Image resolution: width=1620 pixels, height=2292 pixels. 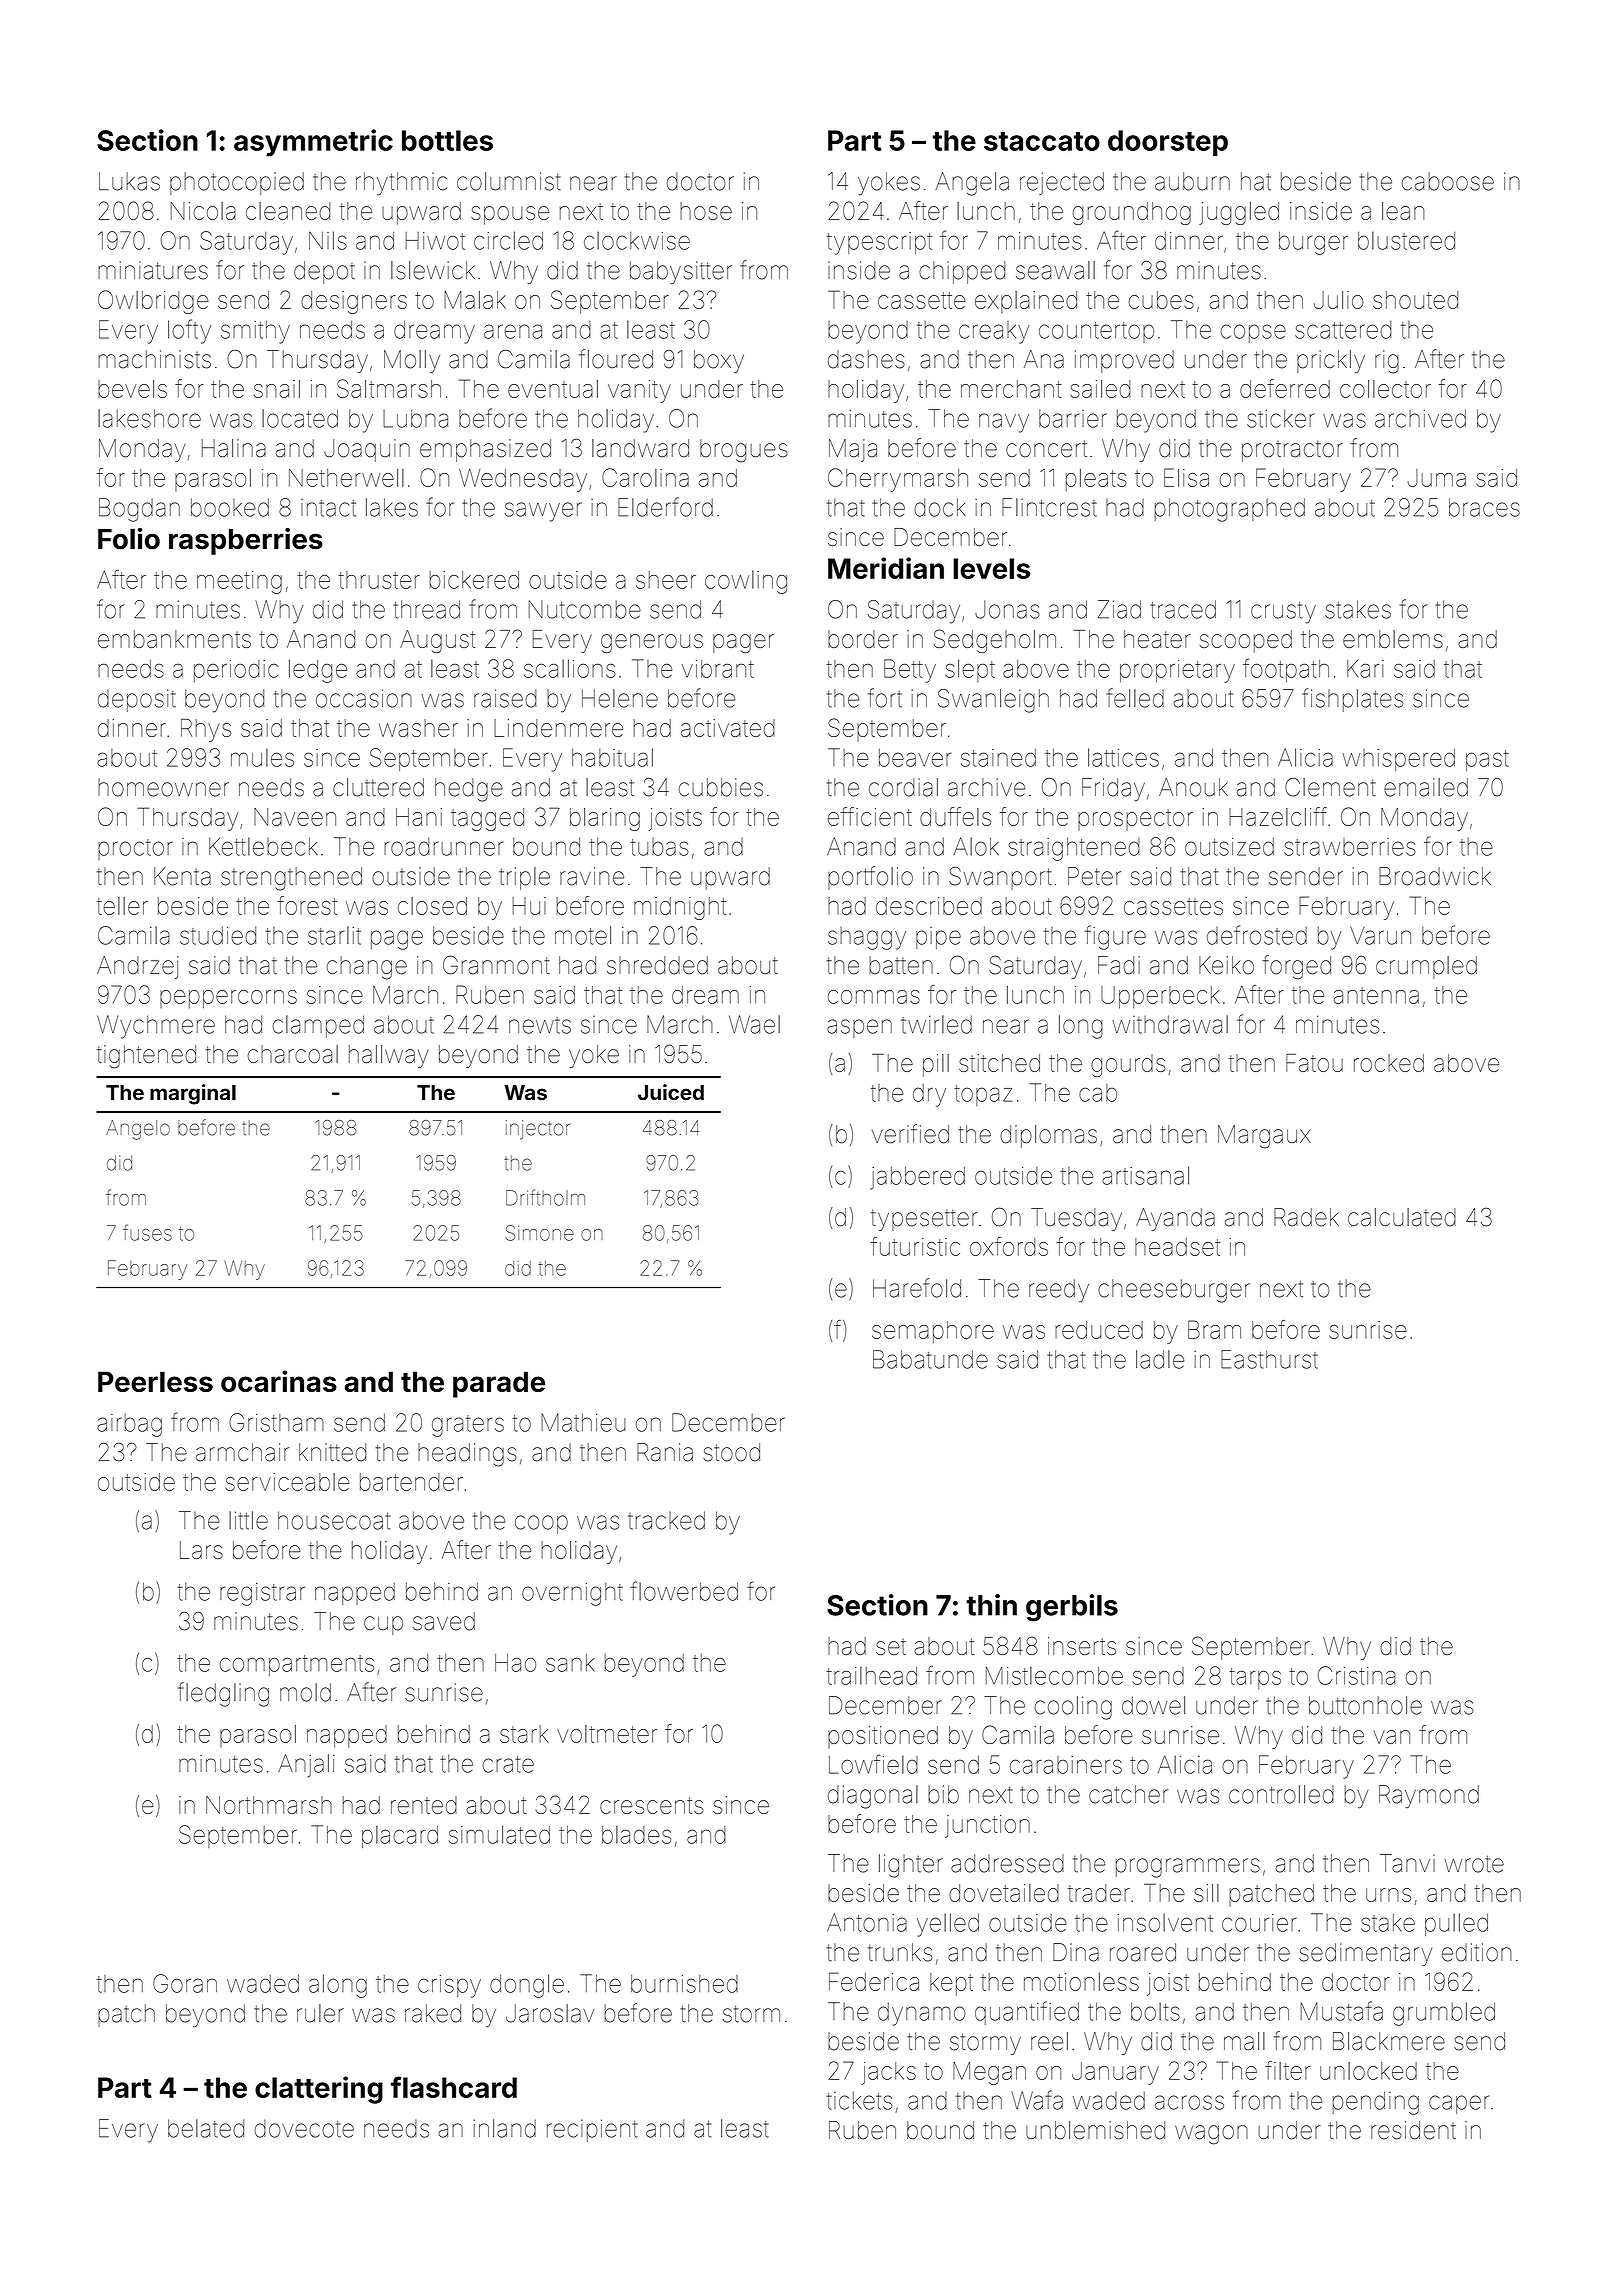 I want to click on ruler, so click(x=320, y=2013).
